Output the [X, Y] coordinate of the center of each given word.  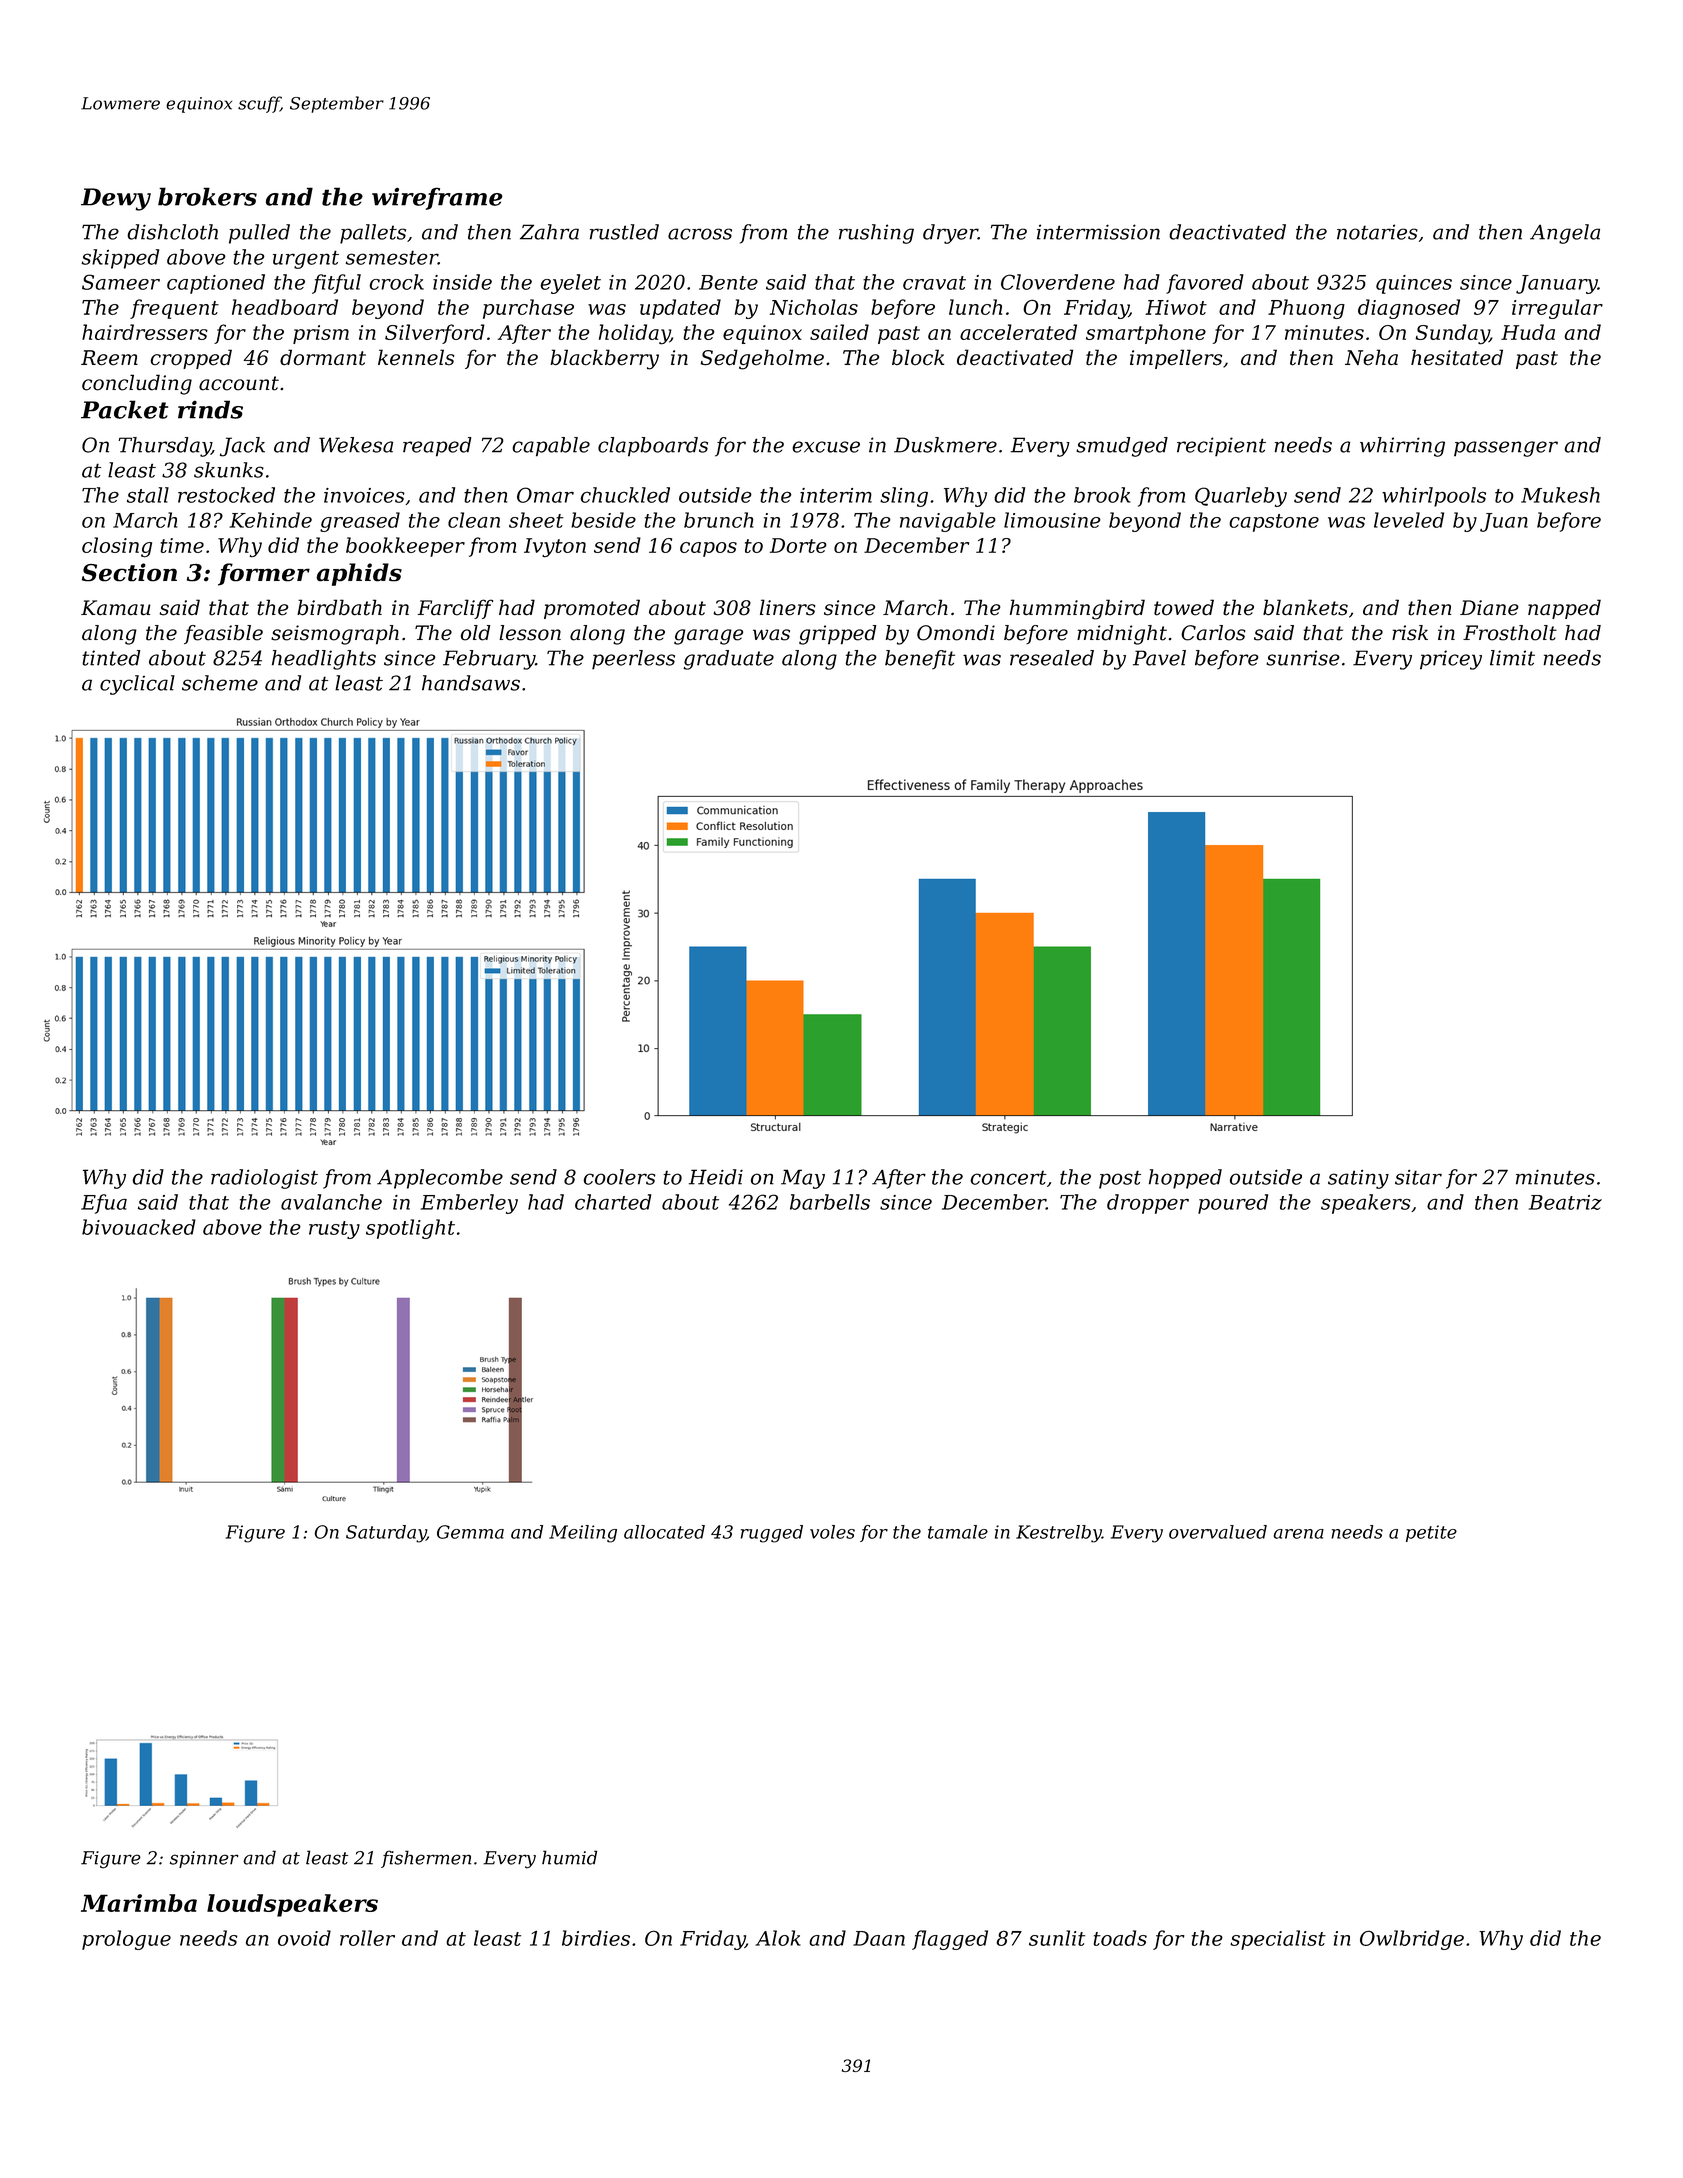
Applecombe [440, 1179]
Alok [778, 1938]
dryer [950, 234]
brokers [207, 196]
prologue [126, 1940]
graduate [729, 660]
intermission [1098, 232]
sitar [1418, 1177]
